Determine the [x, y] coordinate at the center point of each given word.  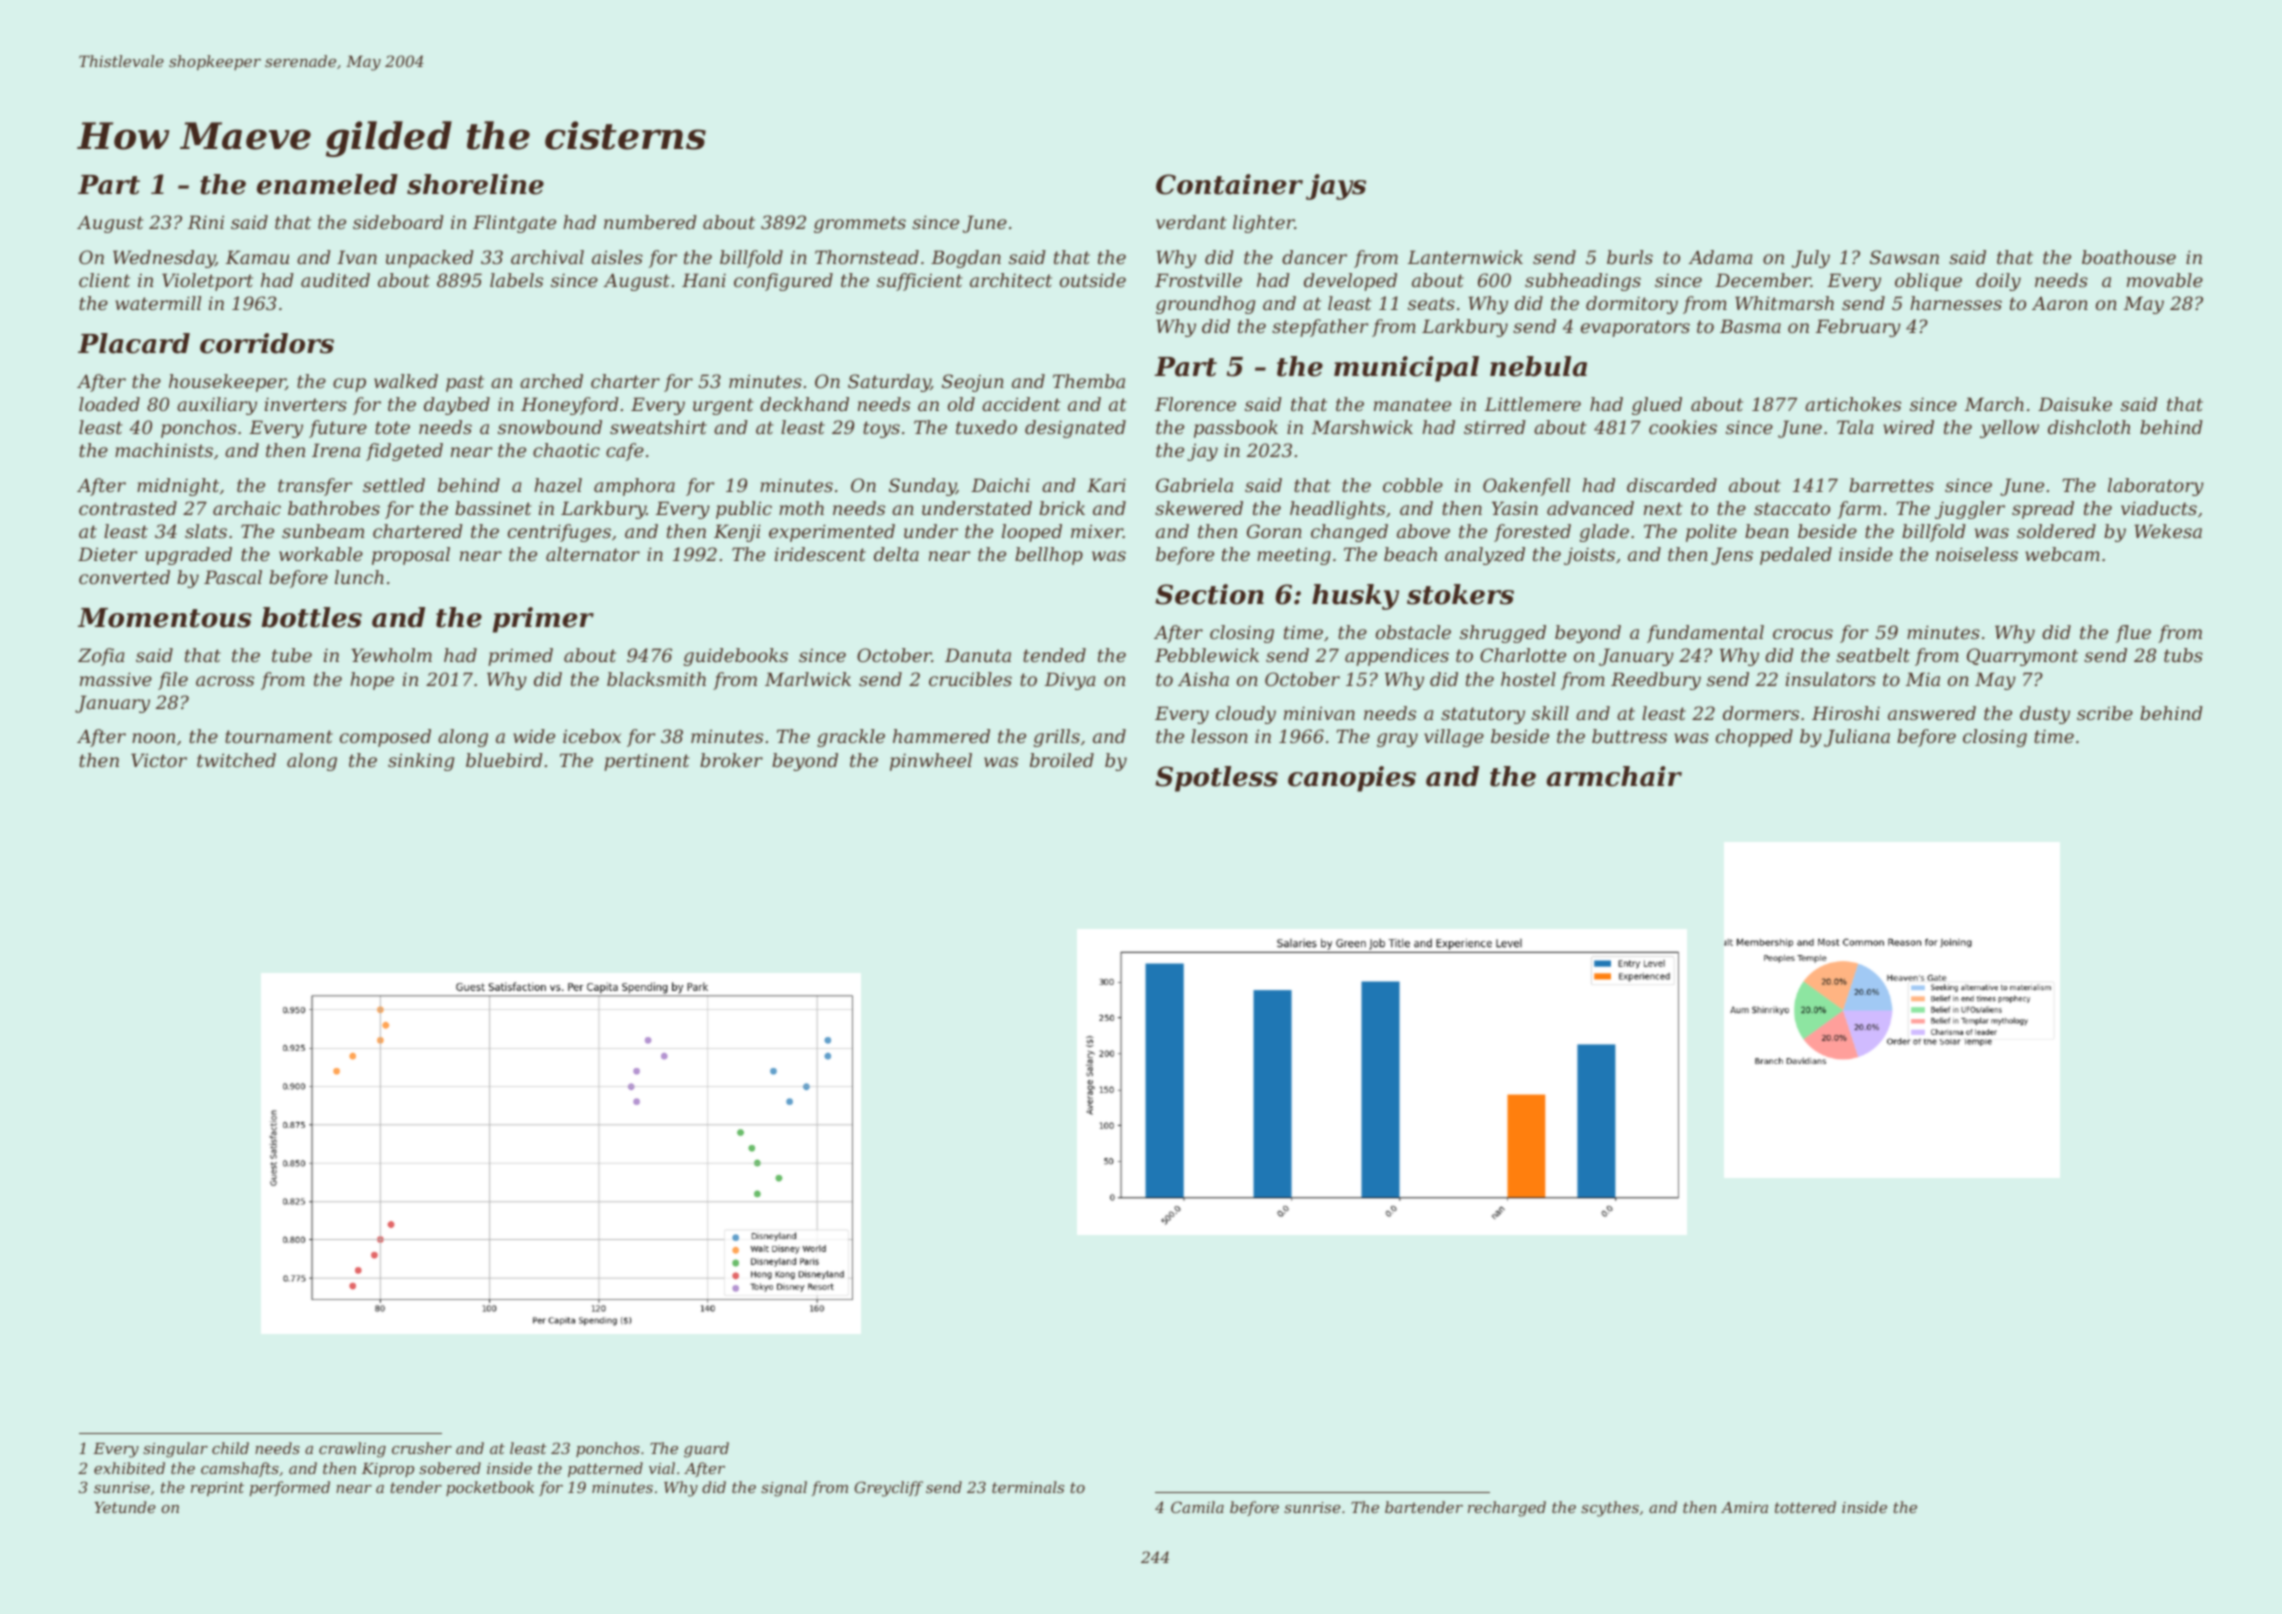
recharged [1507, 1509]
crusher [422, 1448]
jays [1336, 187]
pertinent [646, 762]
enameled [327, 184]
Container [1229, 184]
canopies [1352, 779]
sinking [421, 762]
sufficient [919, 282]
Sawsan [1904, 257]
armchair [1614, 776]
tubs [2183, 655]
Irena [336, 450]
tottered [1805, 1507]
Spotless [1216, 779]
